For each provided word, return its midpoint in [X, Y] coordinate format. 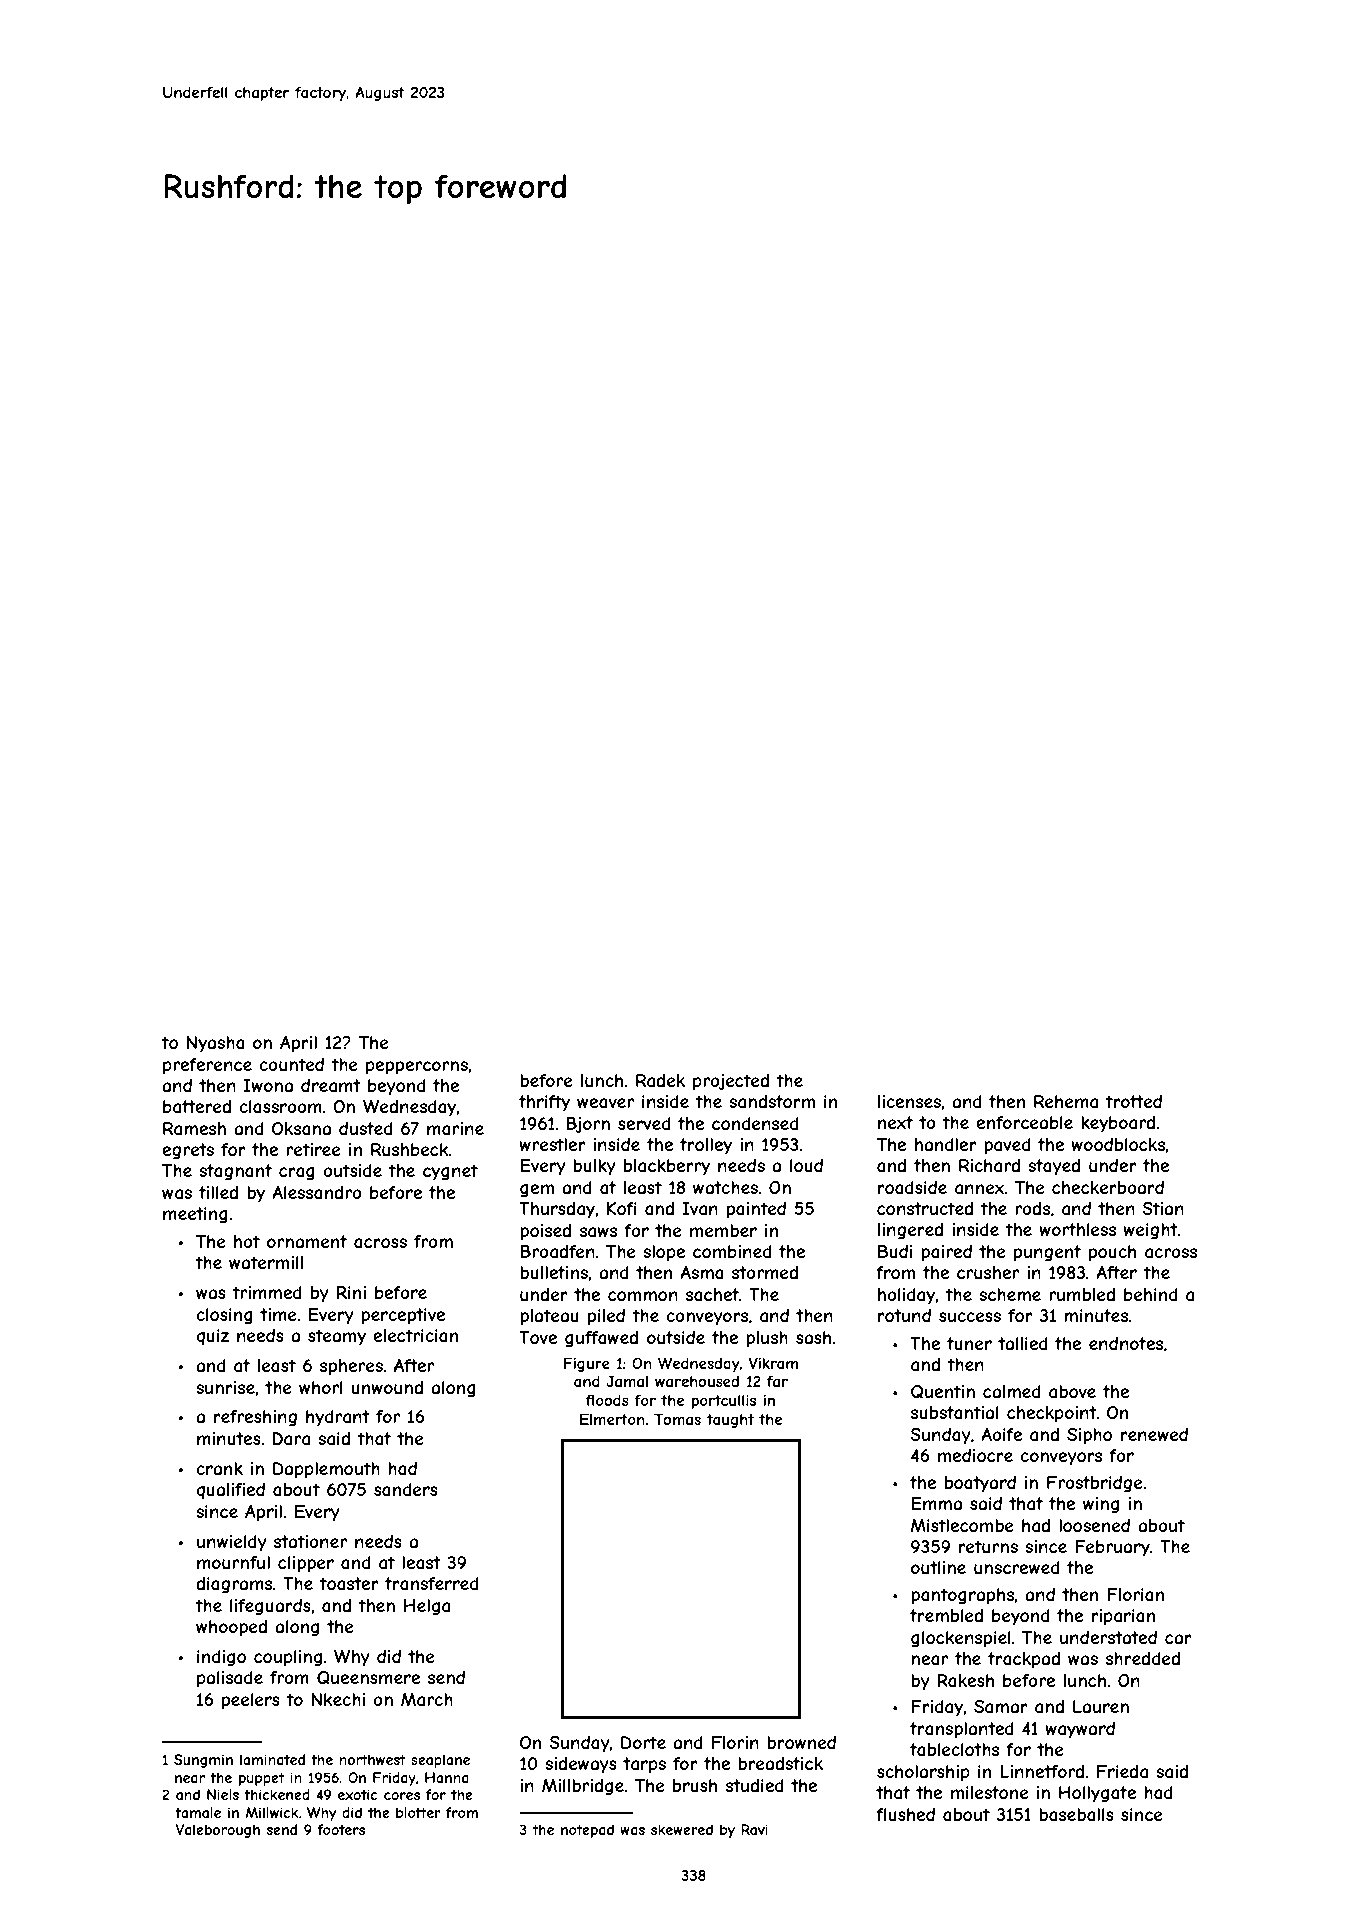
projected [731, 1082]
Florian [1135, 1594]
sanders [406, 1489]
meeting [195, 1215]
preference [207, 1066]
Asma [702, 1272]
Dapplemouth [326, 1470]
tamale [198, 1812]
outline [938, 1567]
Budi [895, 1251]
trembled [946, 1615]
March [427, 1699]
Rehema [1066, 1101]
